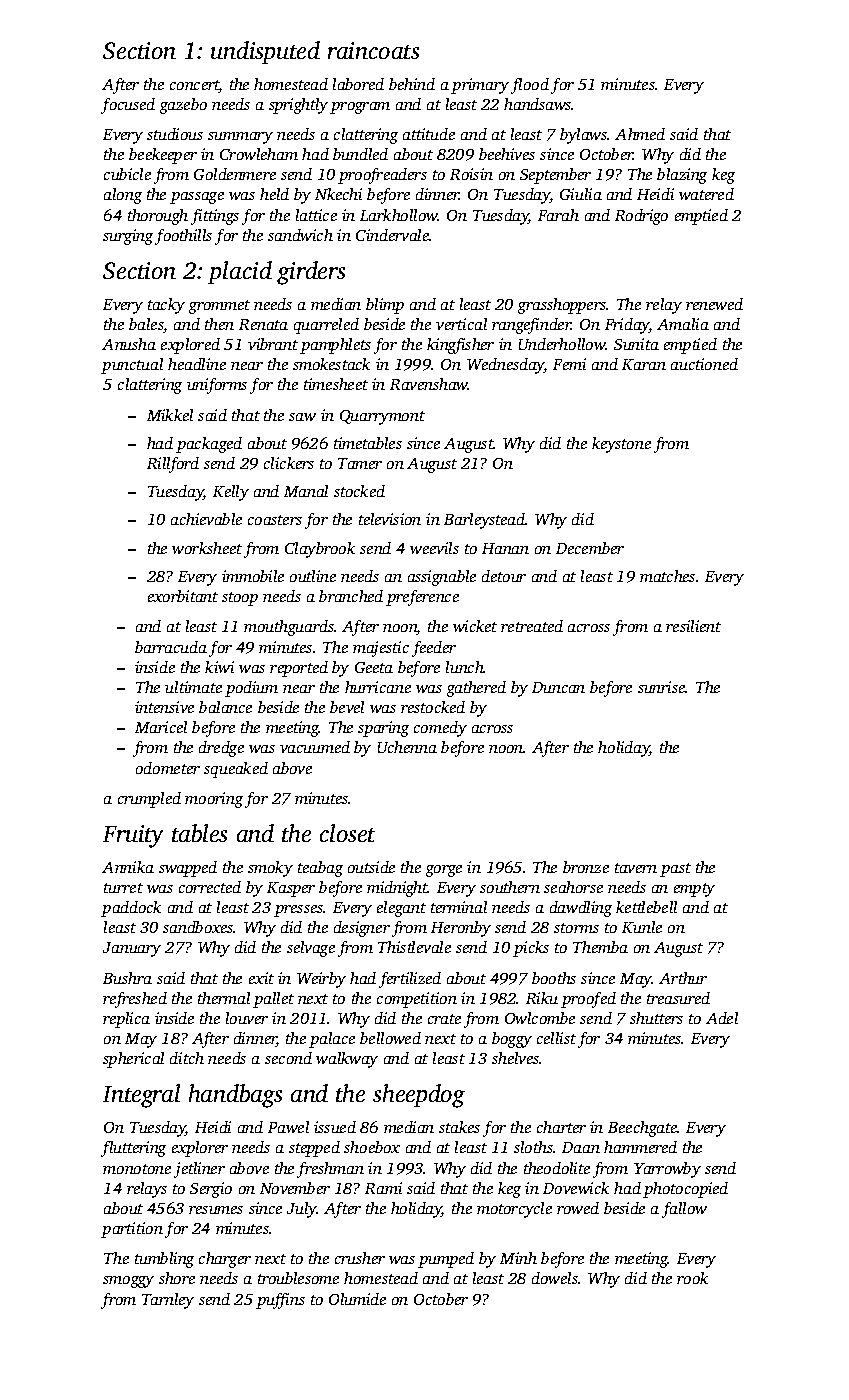 The image size is (849, 1400). What do you see at coordinates (168, 1301) in the screenshot?
I see `Tarnley` at bounding box center [168, 1301].
